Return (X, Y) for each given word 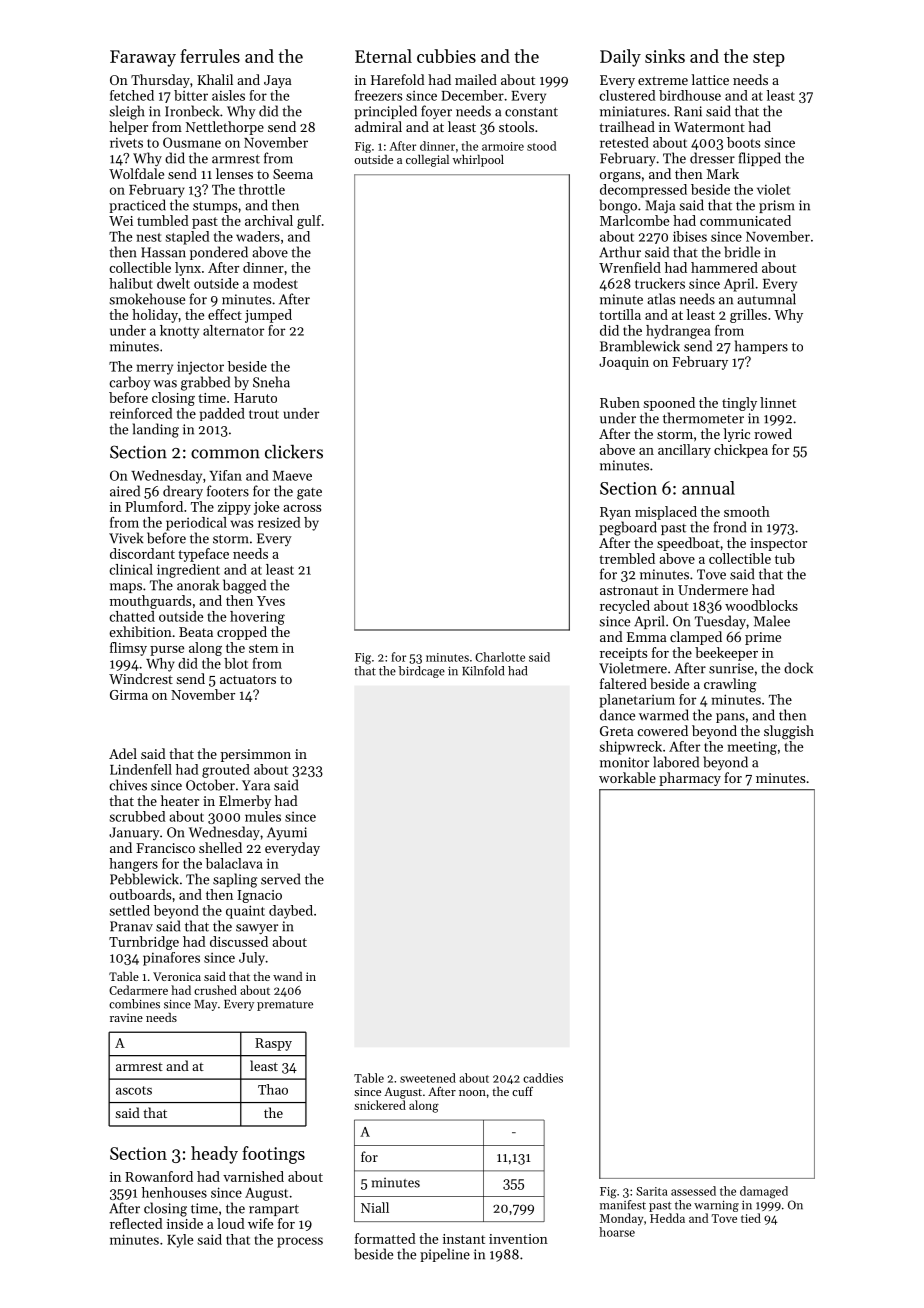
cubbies (446, 56)
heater (180, 800)
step (769, 59)
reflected (136, 1223)
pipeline (445, 1255)
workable (627, 777)
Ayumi (287, 833)
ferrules (210, 56)
